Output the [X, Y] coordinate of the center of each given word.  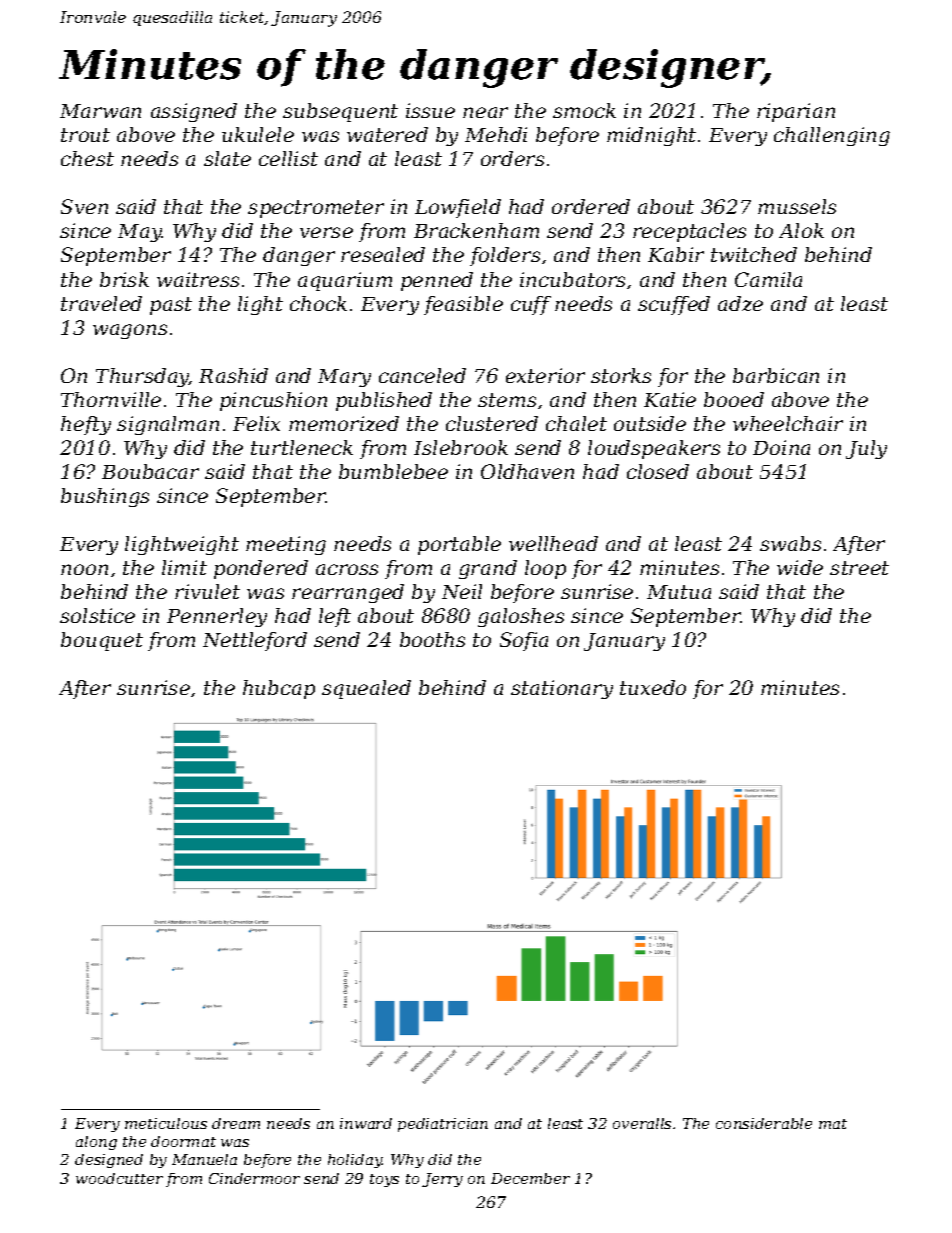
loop [545, 569]
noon [84, 569]
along [96, 1143]
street [859, 568]
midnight [651, 136]
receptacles [689, 232]
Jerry [442, 1180]
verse [326, 232]
